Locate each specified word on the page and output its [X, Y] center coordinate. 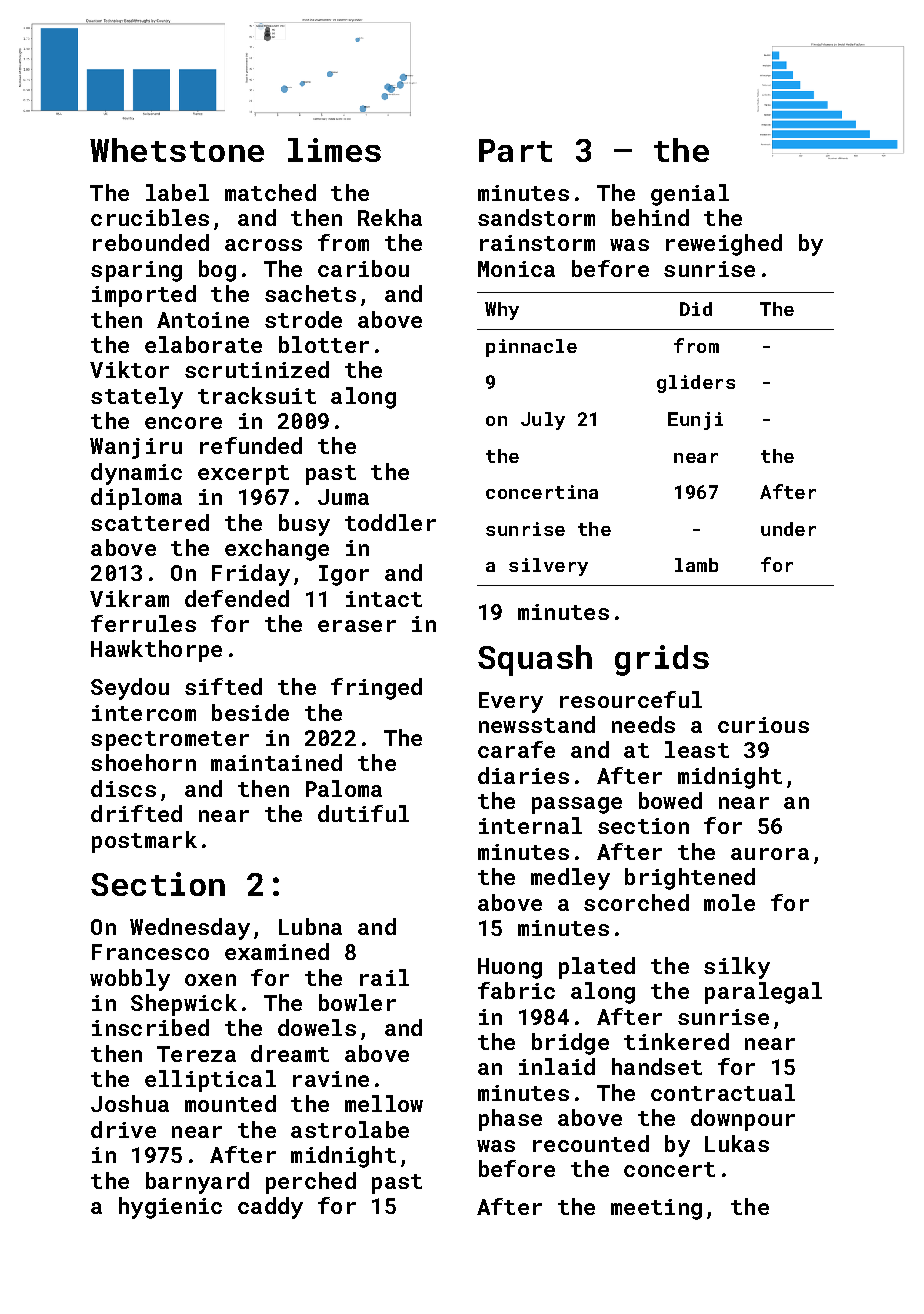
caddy [270, 1208]
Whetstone [177, 150]
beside [250, 712]
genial [690, 195]
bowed [670, 800]
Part [515, 150]
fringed [376, 689]
